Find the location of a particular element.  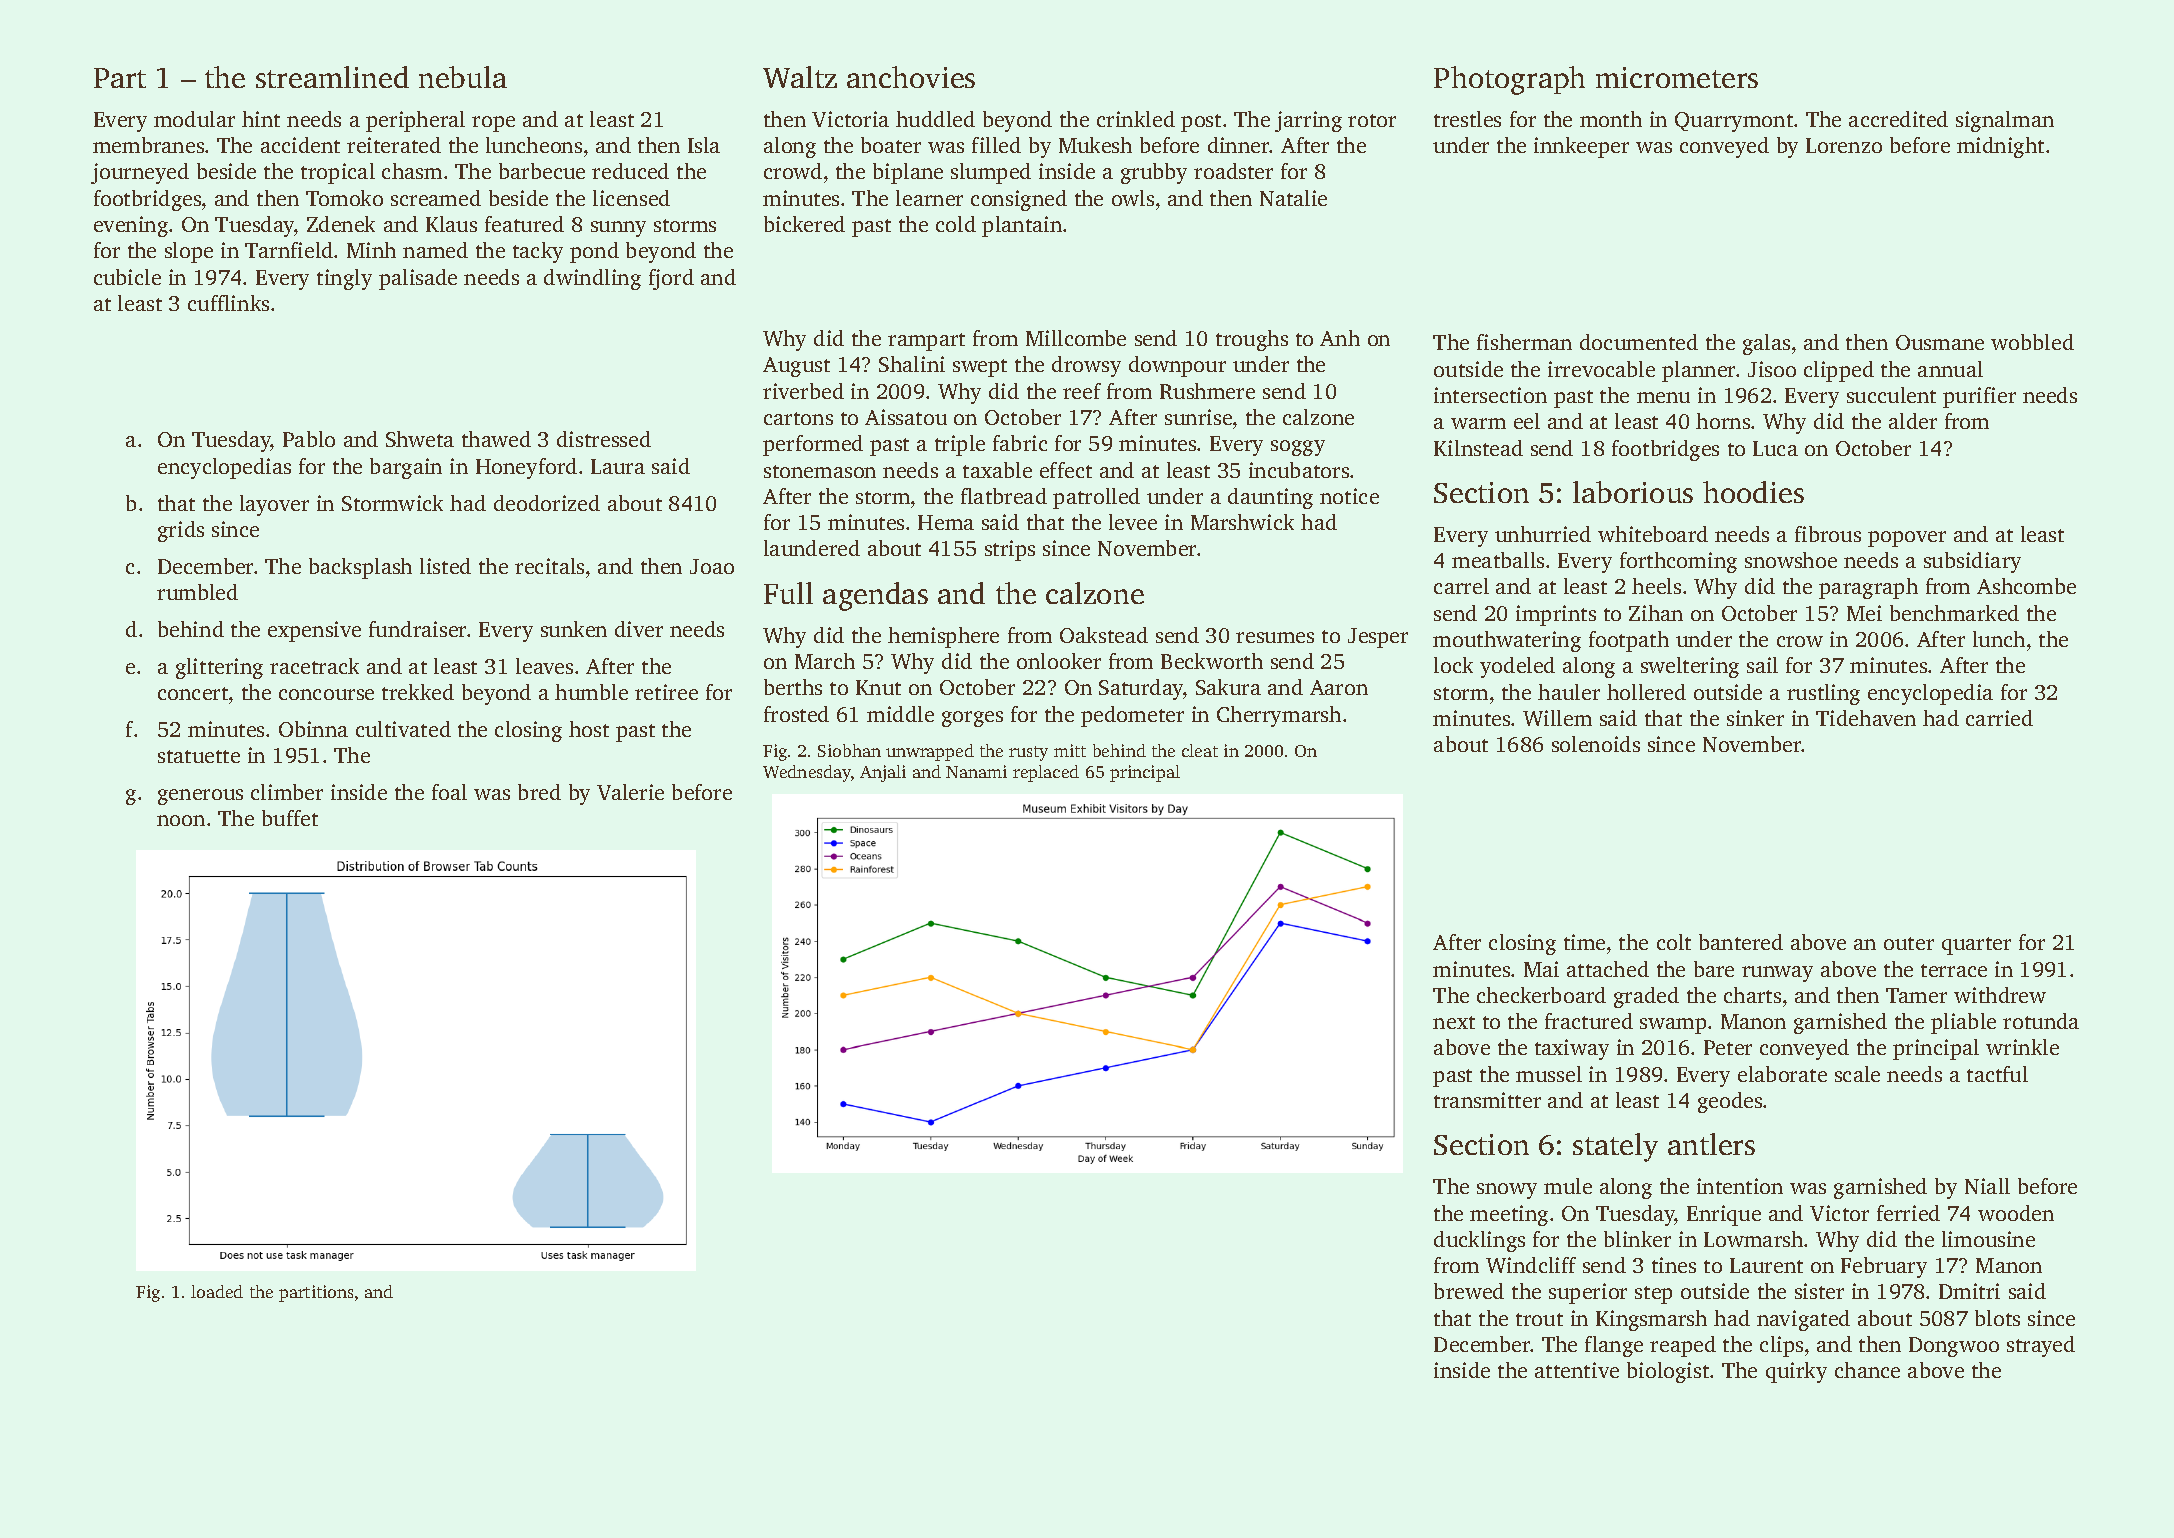

layover is located at coordinates (274, 505).
